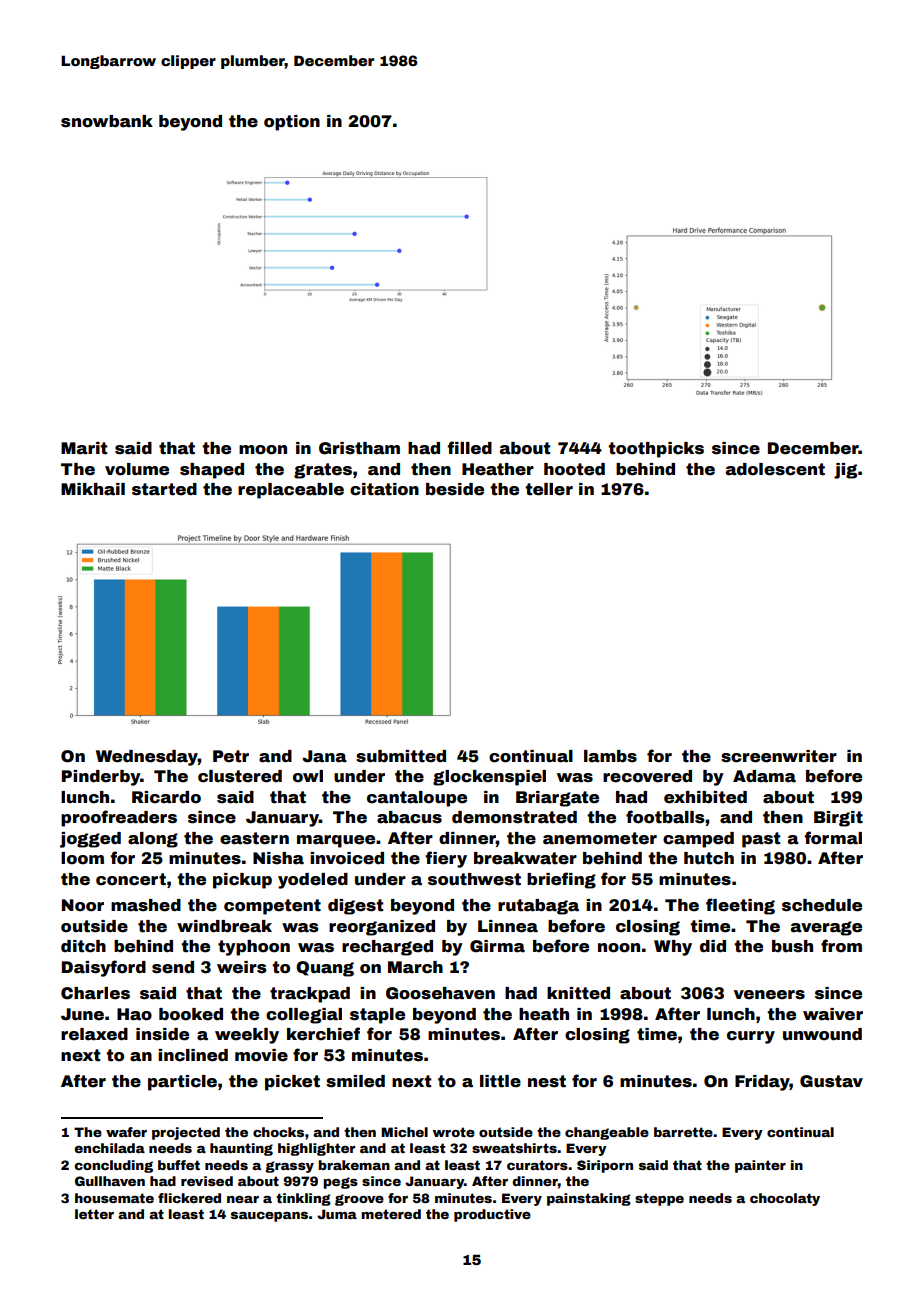 The height and width of the screenshot is (1311, 924). What do you see at coordinates (191, 1014) in the screenshot?
I see `booked` at bounding box center [191, 1014].
